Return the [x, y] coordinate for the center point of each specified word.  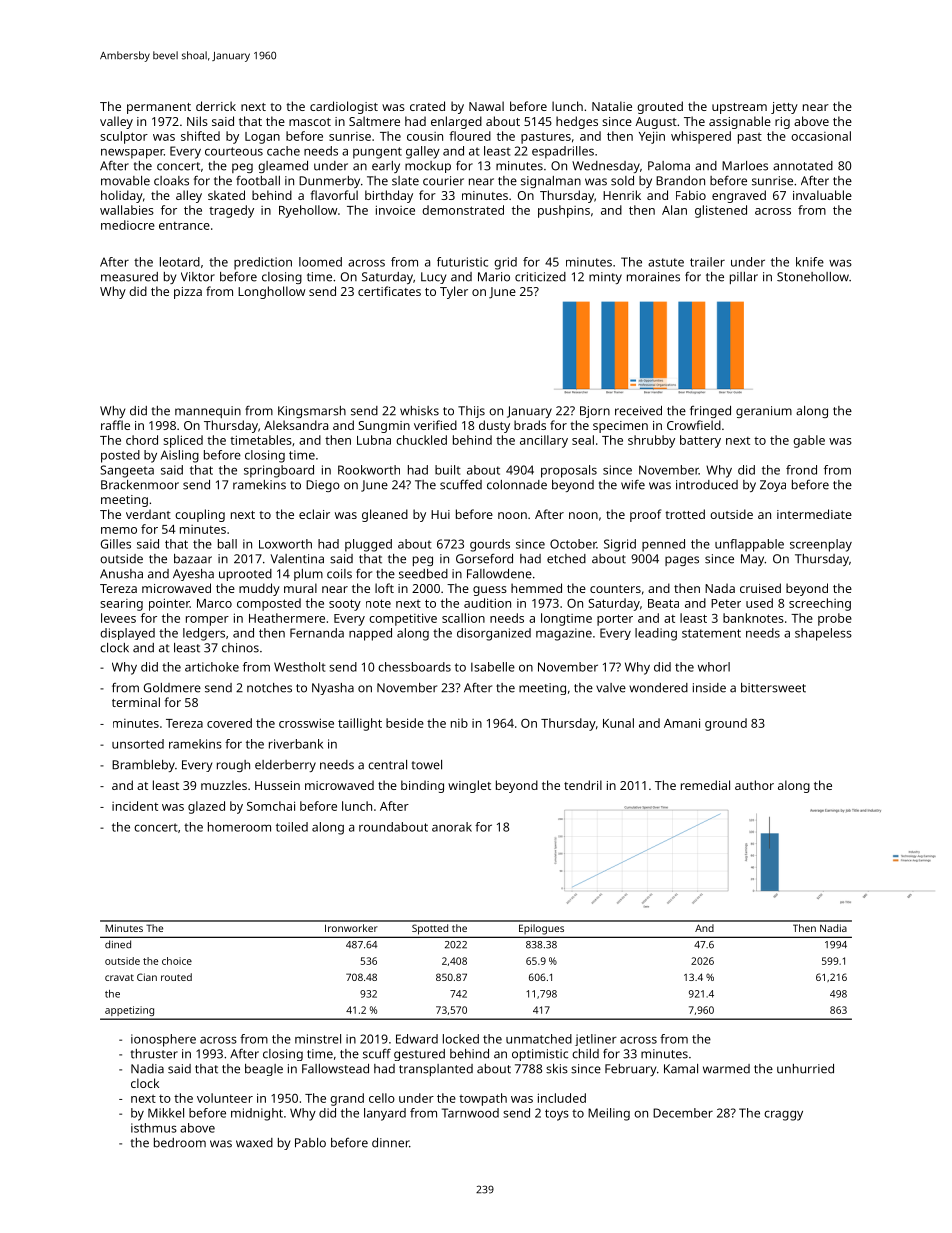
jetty [784, 108]
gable [809, 441]
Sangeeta [127, 471]
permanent [159, 108]
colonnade [517, 485]
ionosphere [163, 1040]
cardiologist [344, 107]
